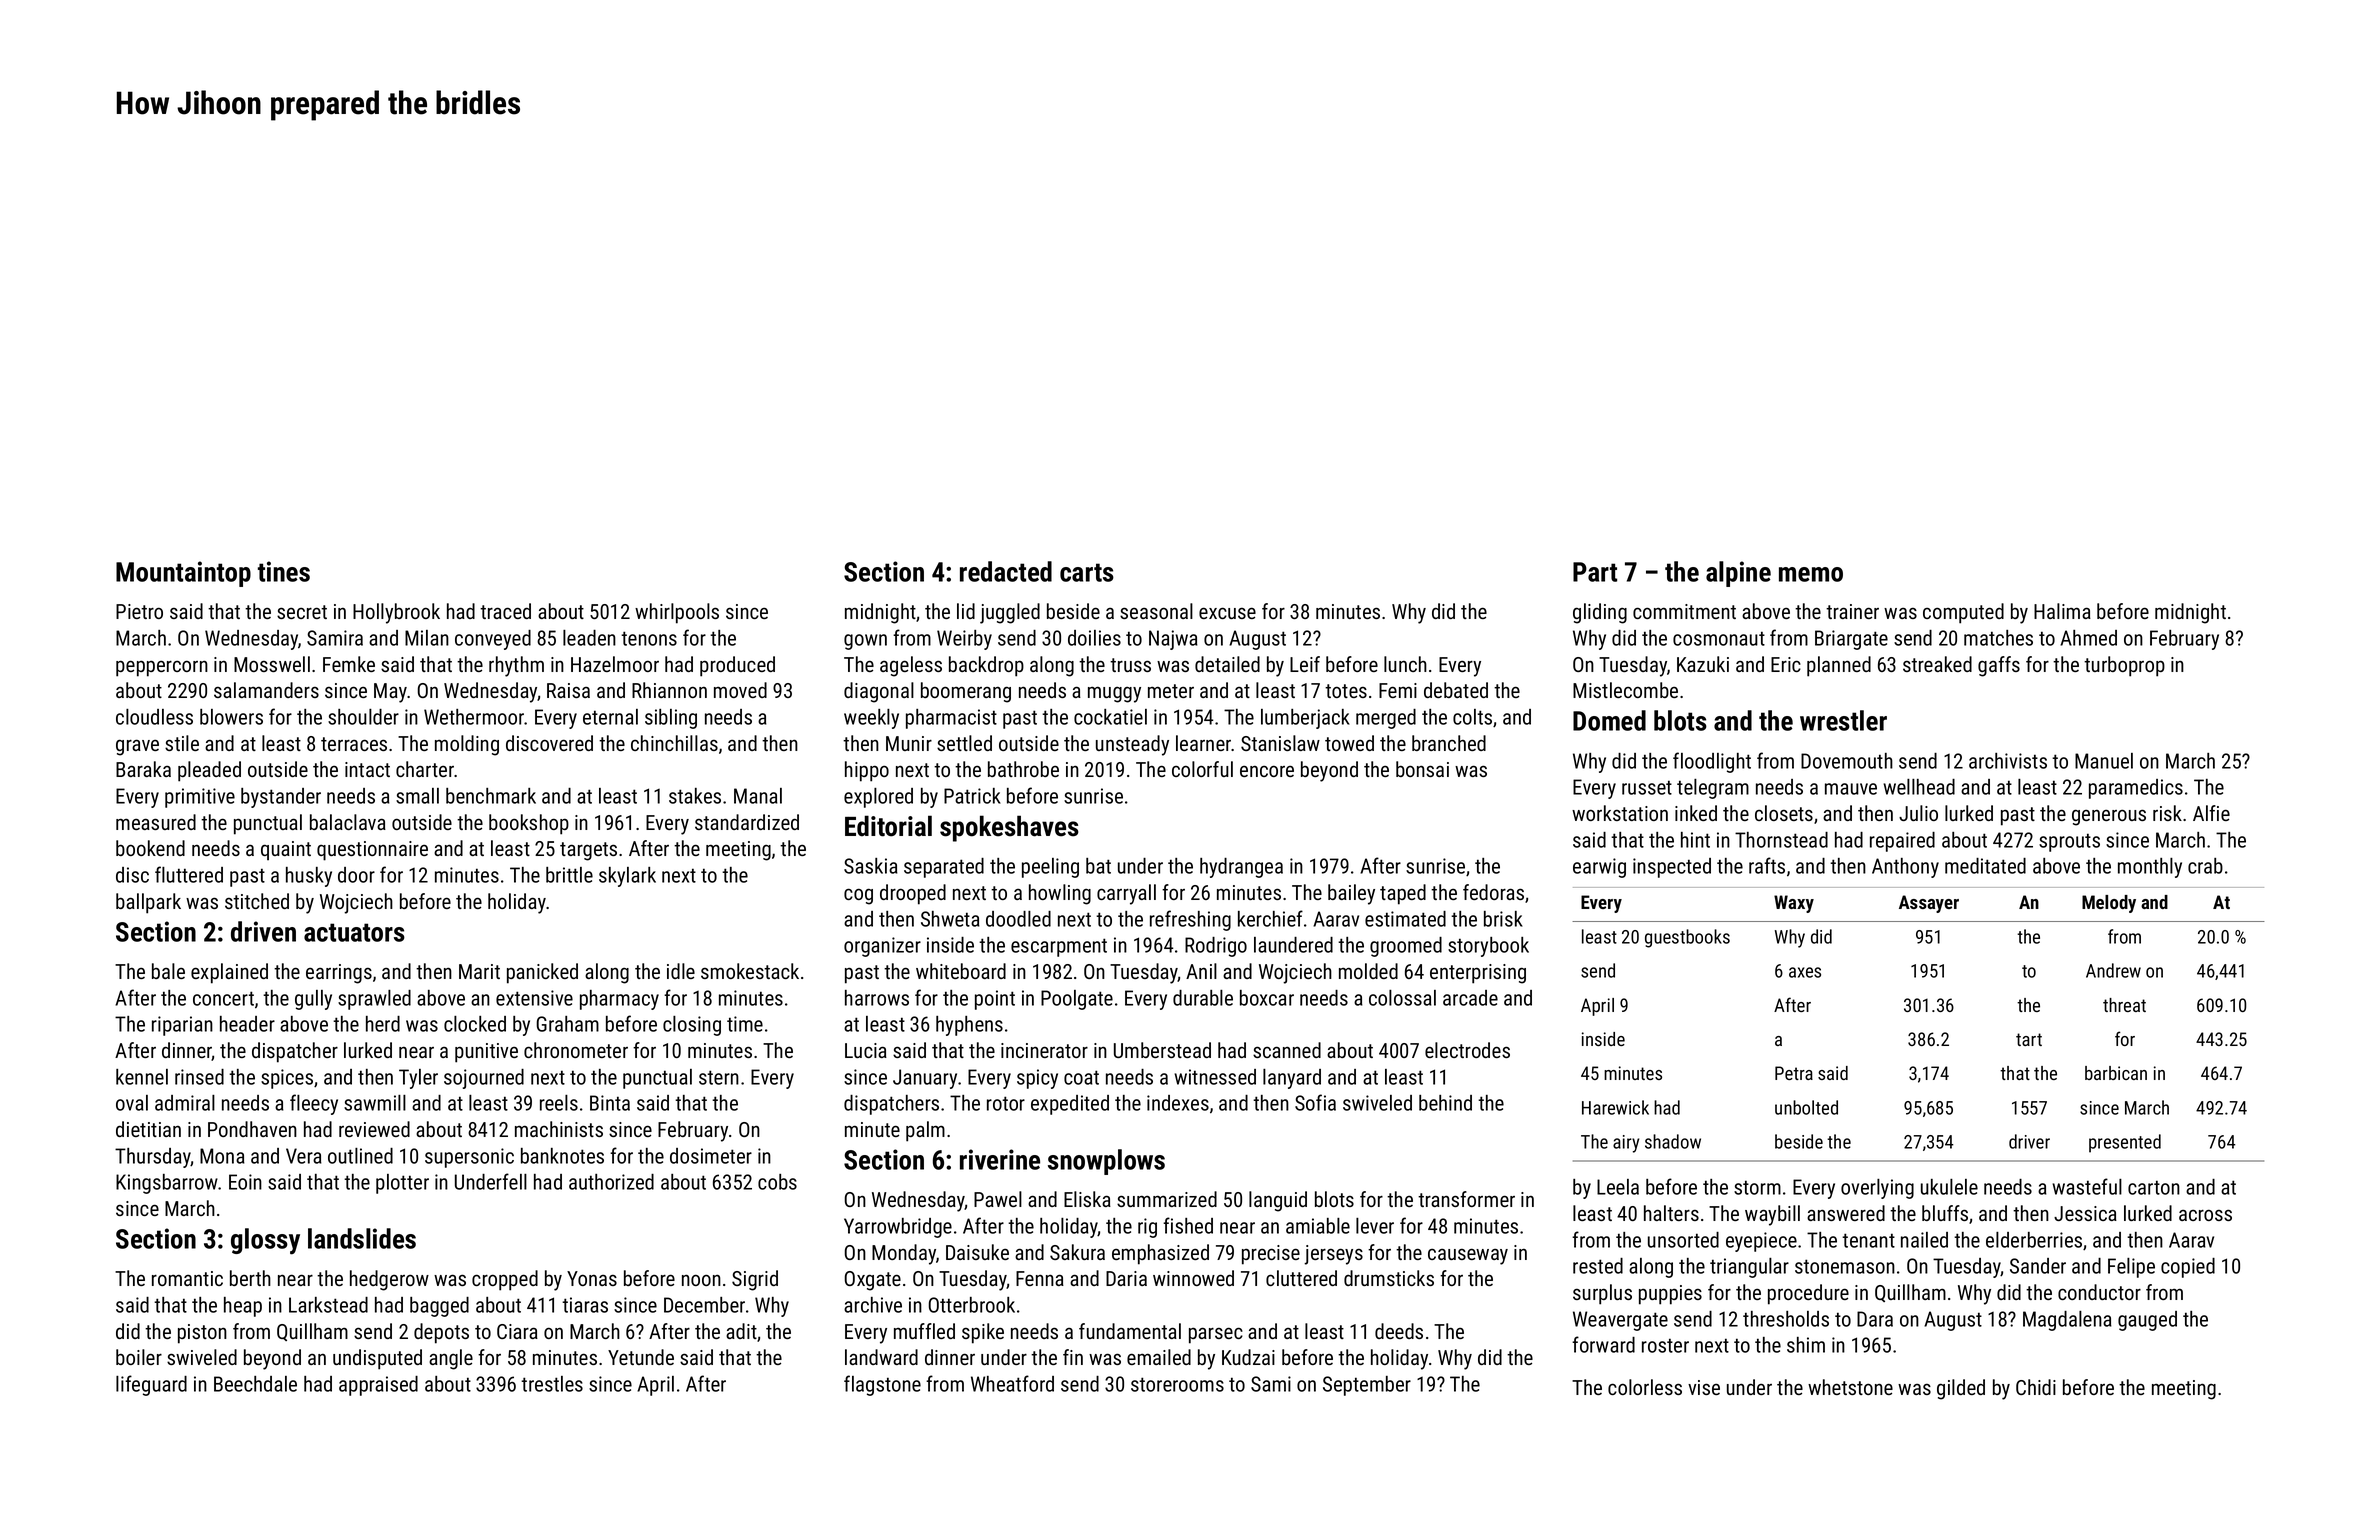 This screenshot has width=2380, height=1540. What do you see at coordinates (1087, 572) in the screenshot?
I see `carts` at bounding box center [1087, 572].
